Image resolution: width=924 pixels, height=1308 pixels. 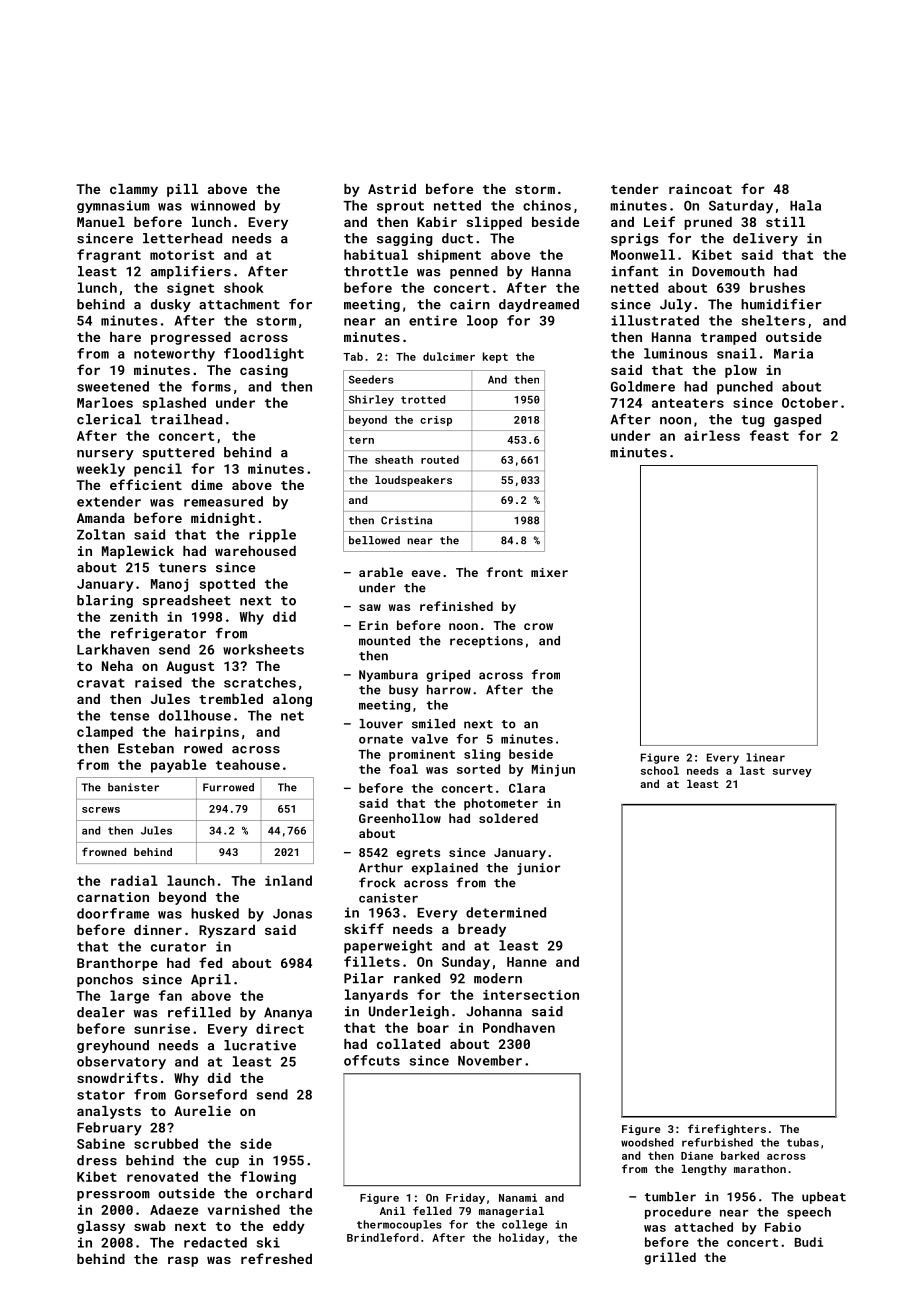 I want to click on luminous, so click(x=676, y=353).
